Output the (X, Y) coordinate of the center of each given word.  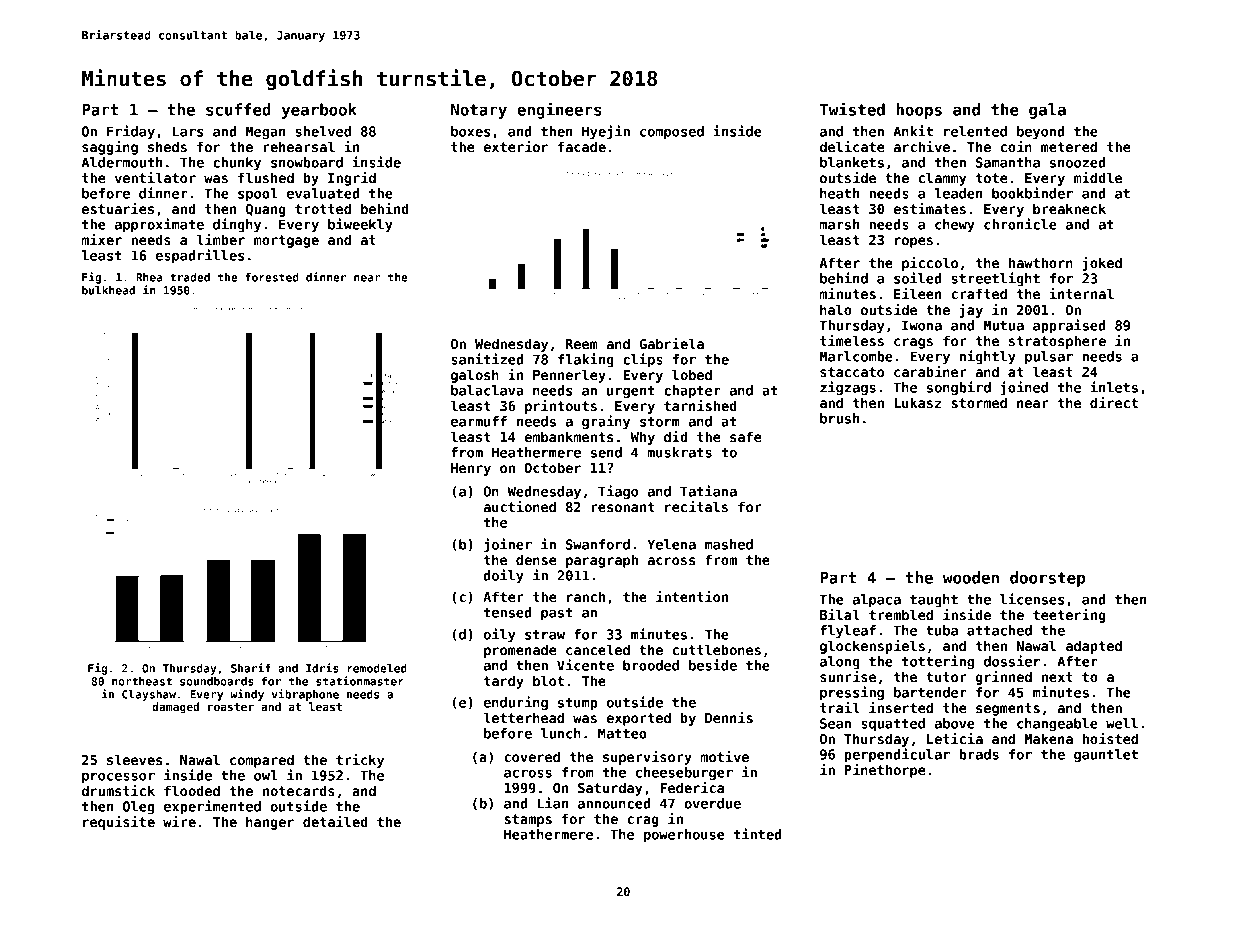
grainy (606, 422)
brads (979, 754)
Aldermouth (122, 162)
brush (840, 418)
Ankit (913, 131)
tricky (360, 761)
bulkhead (108, 290)
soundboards (217, 681)
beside (713, 665)
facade (582, 146)
